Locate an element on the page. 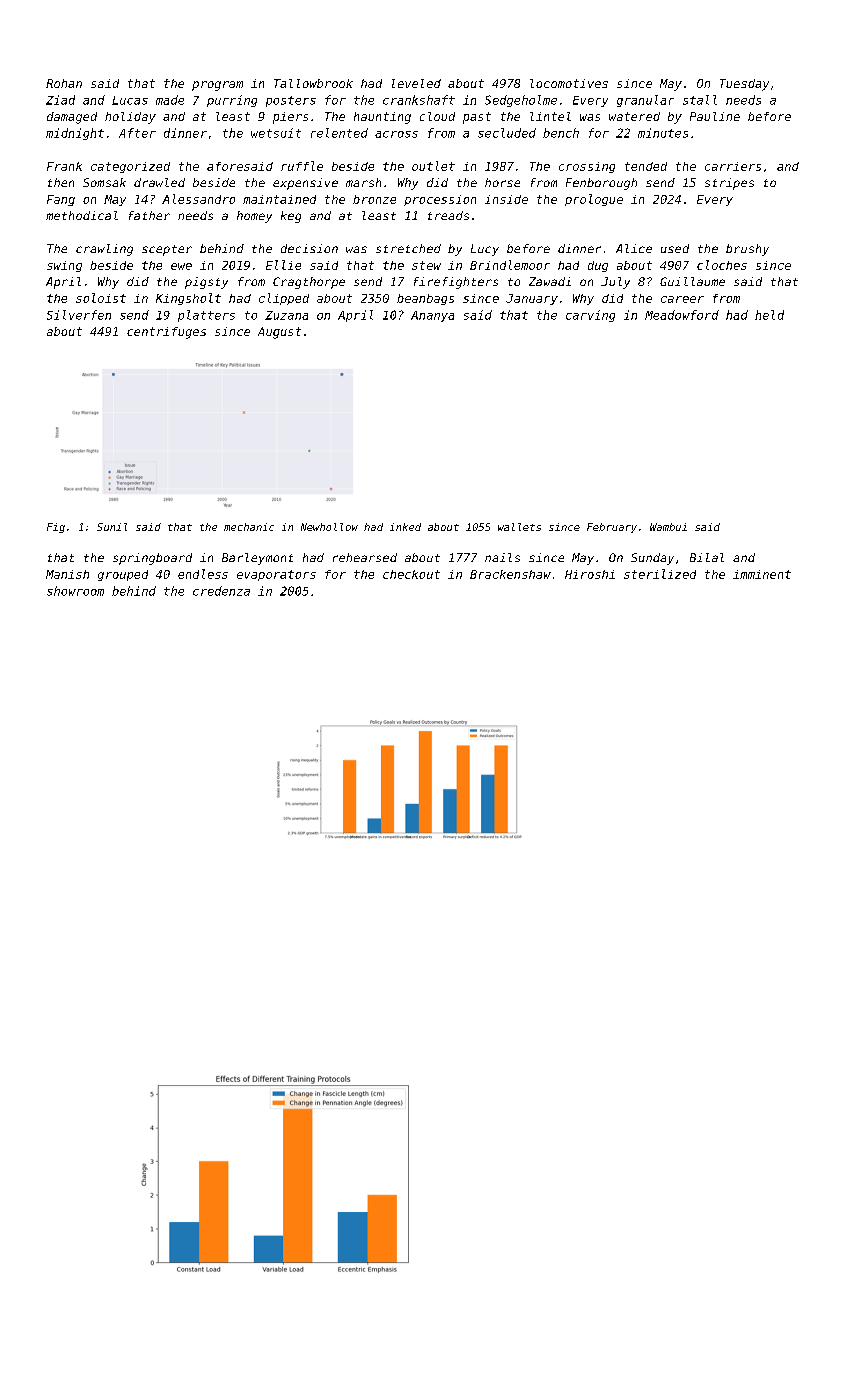  Ziad is located at coordinates (60, 100).
